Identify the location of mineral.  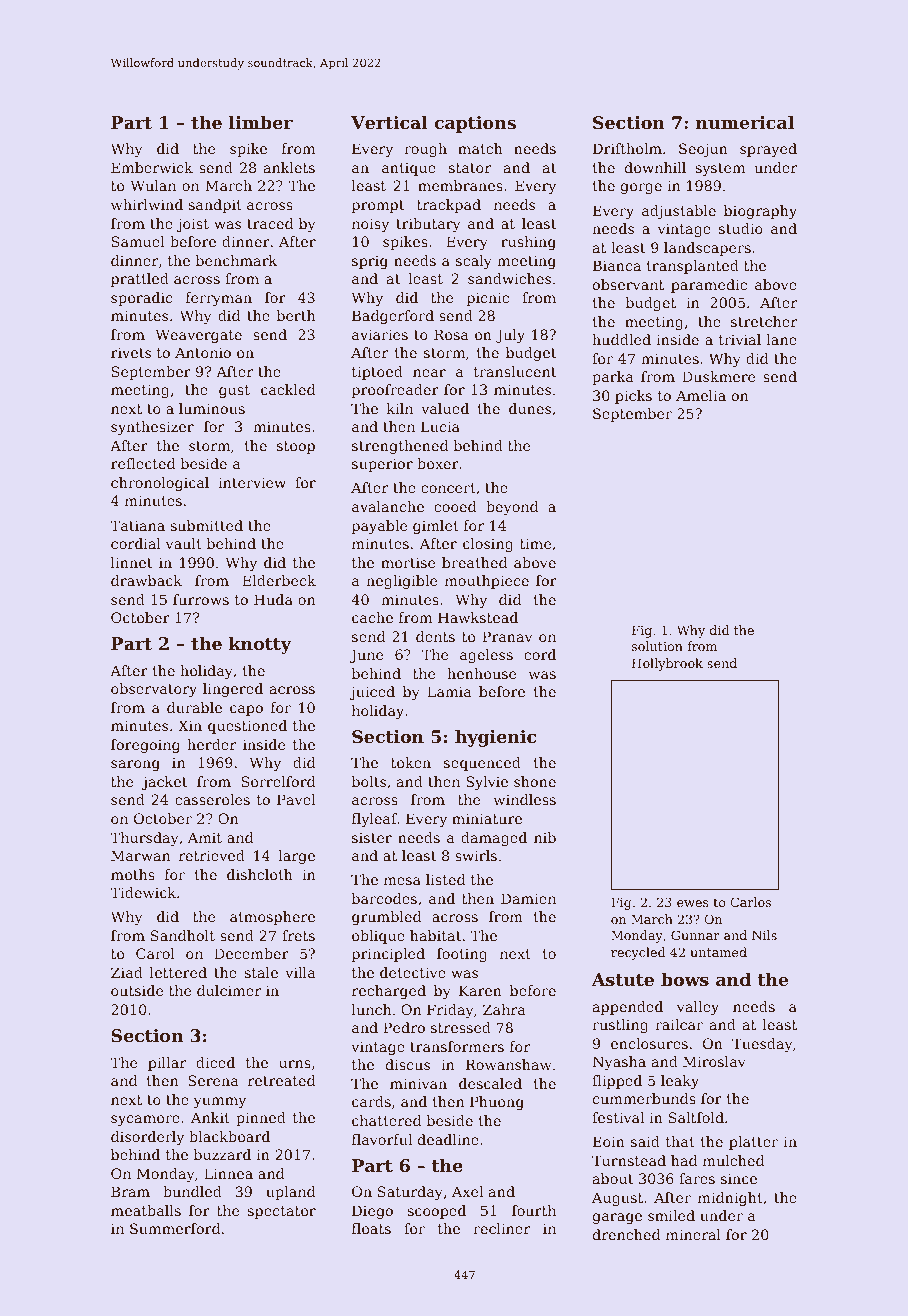
(693, 1234).
